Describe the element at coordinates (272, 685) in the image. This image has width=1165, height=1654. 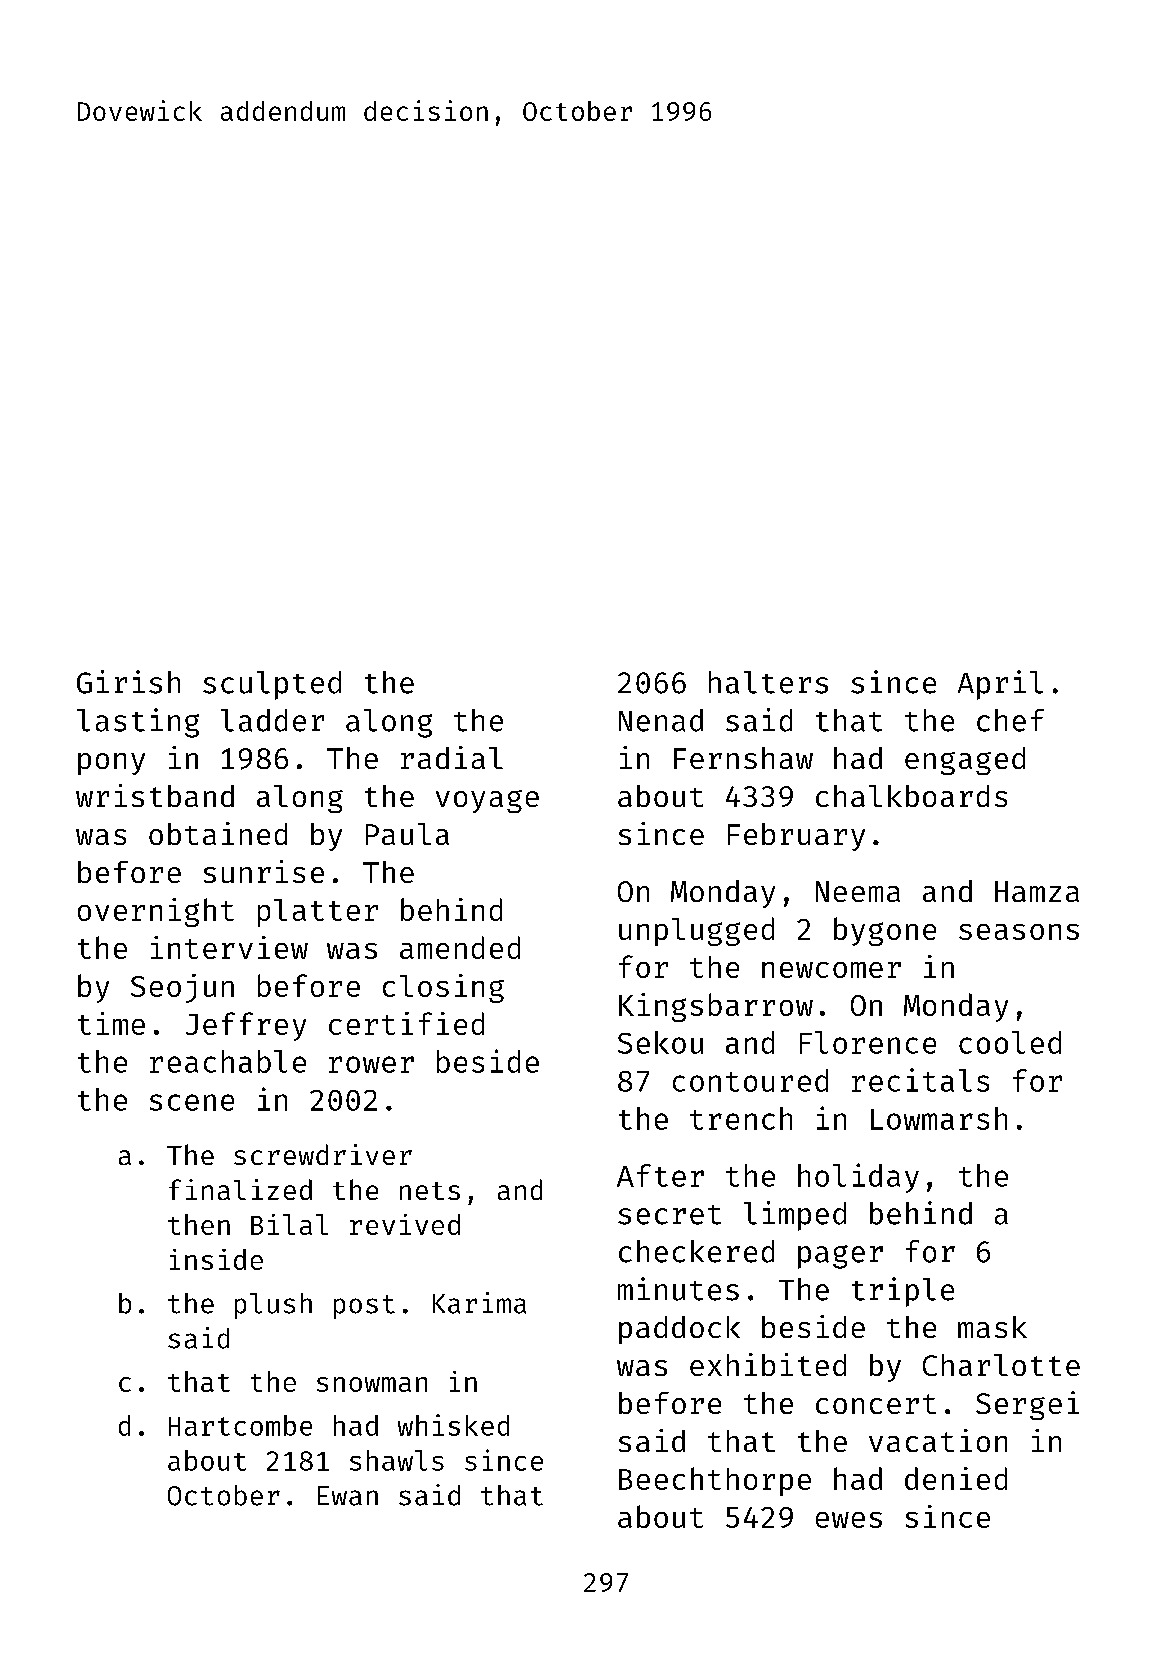
I see `sculpted` at that location.
